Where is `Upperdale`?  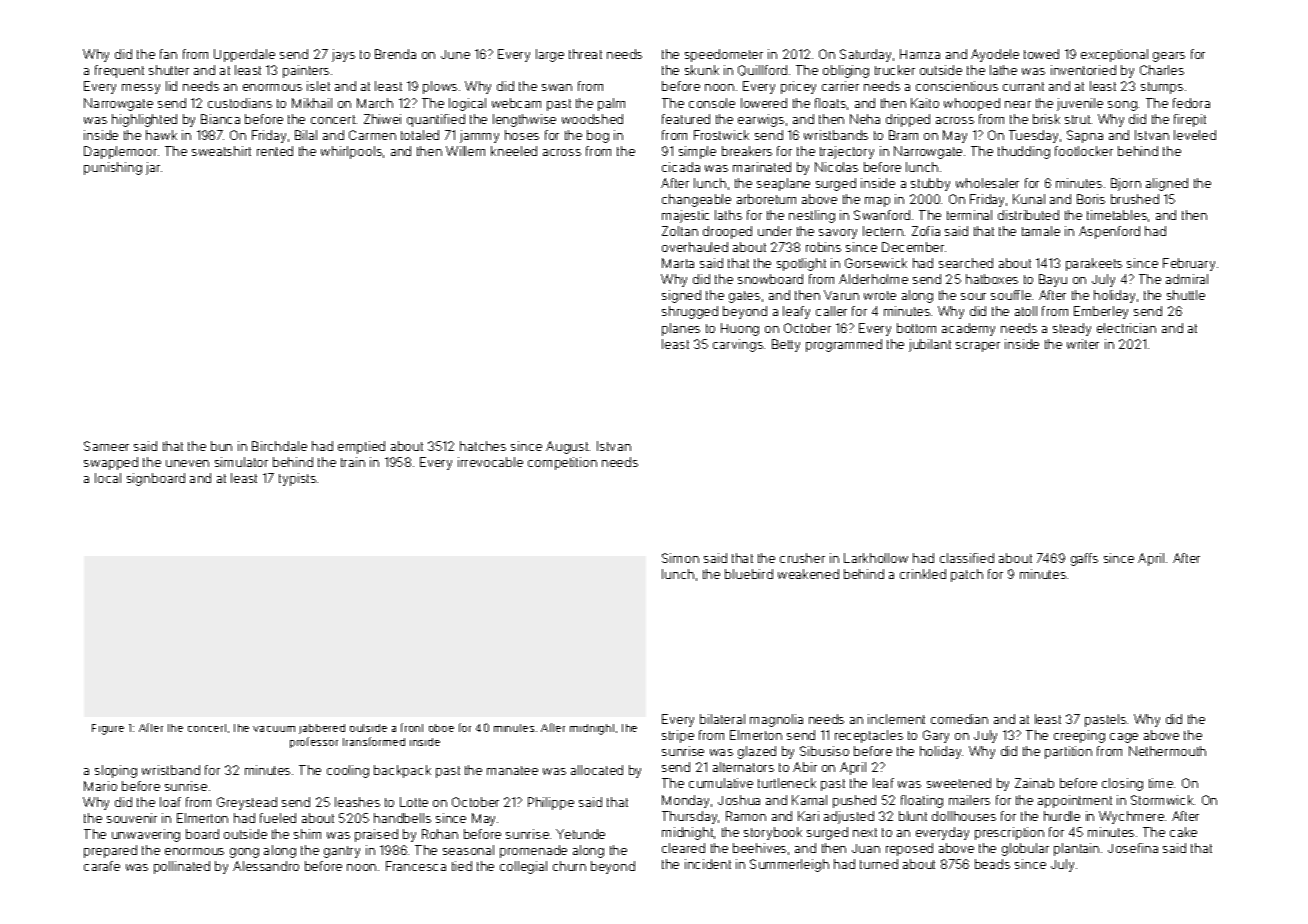
Upperdale is located at coordinates (244, 55).
